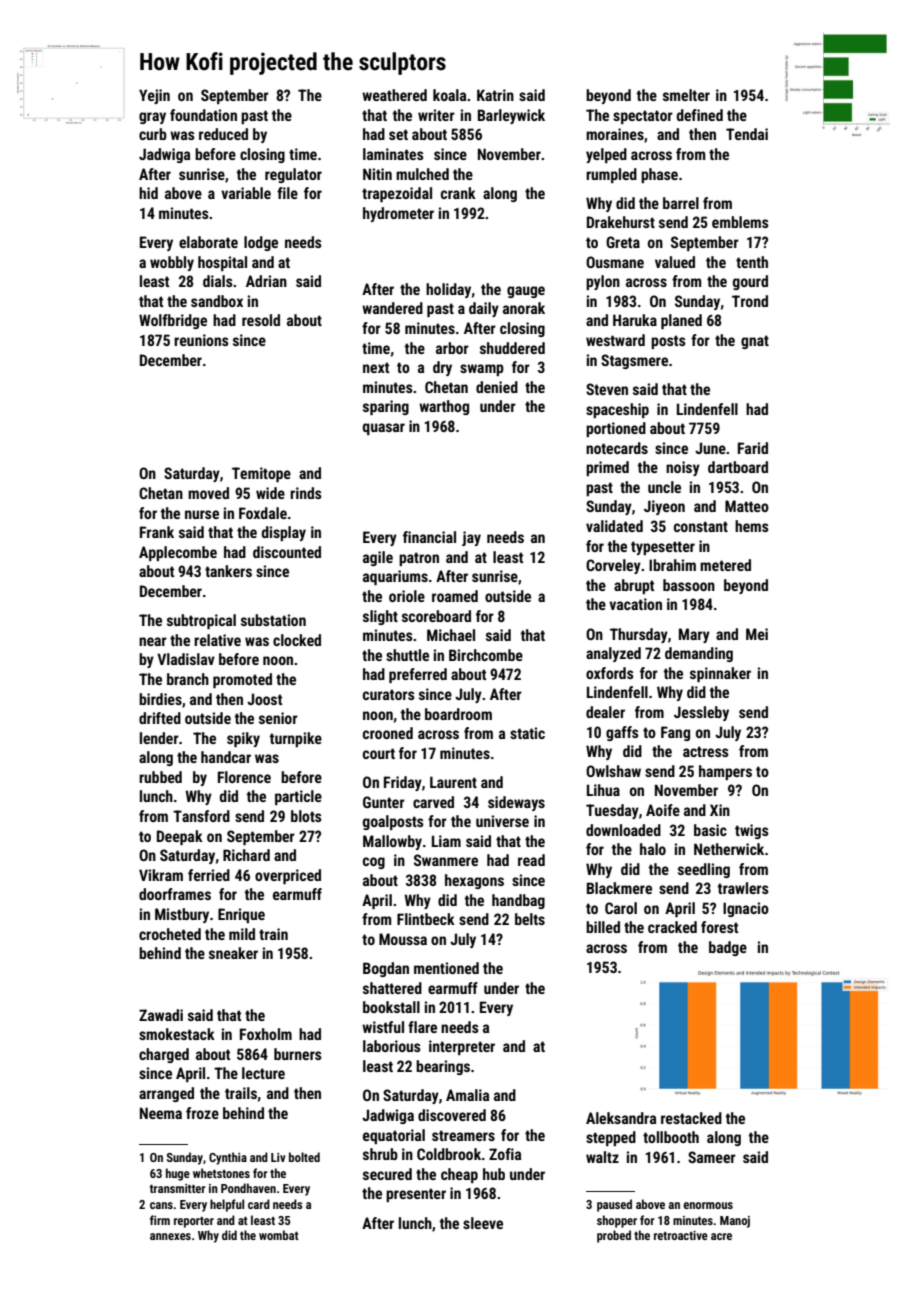 The width and height of the screenshot is (908, 1316). Describe the element at coordinates (747, 506) in the screenshot. I see `Matteo` at that location.
